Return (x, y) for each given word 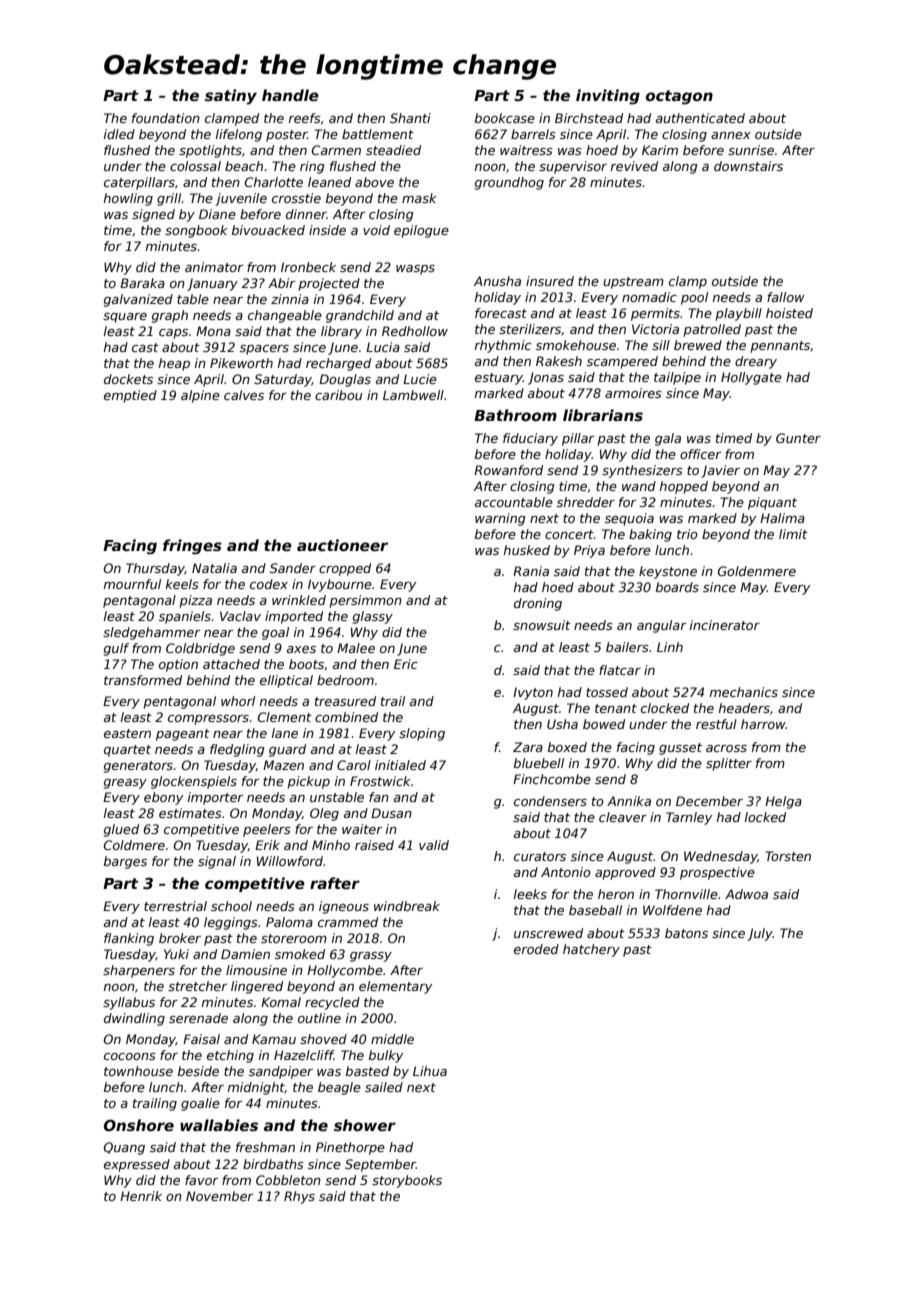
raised (374, 845)
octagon (679, 97)
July (760, 934)
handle (290, 95)
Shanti (410, 118)
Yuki (176, 954)
